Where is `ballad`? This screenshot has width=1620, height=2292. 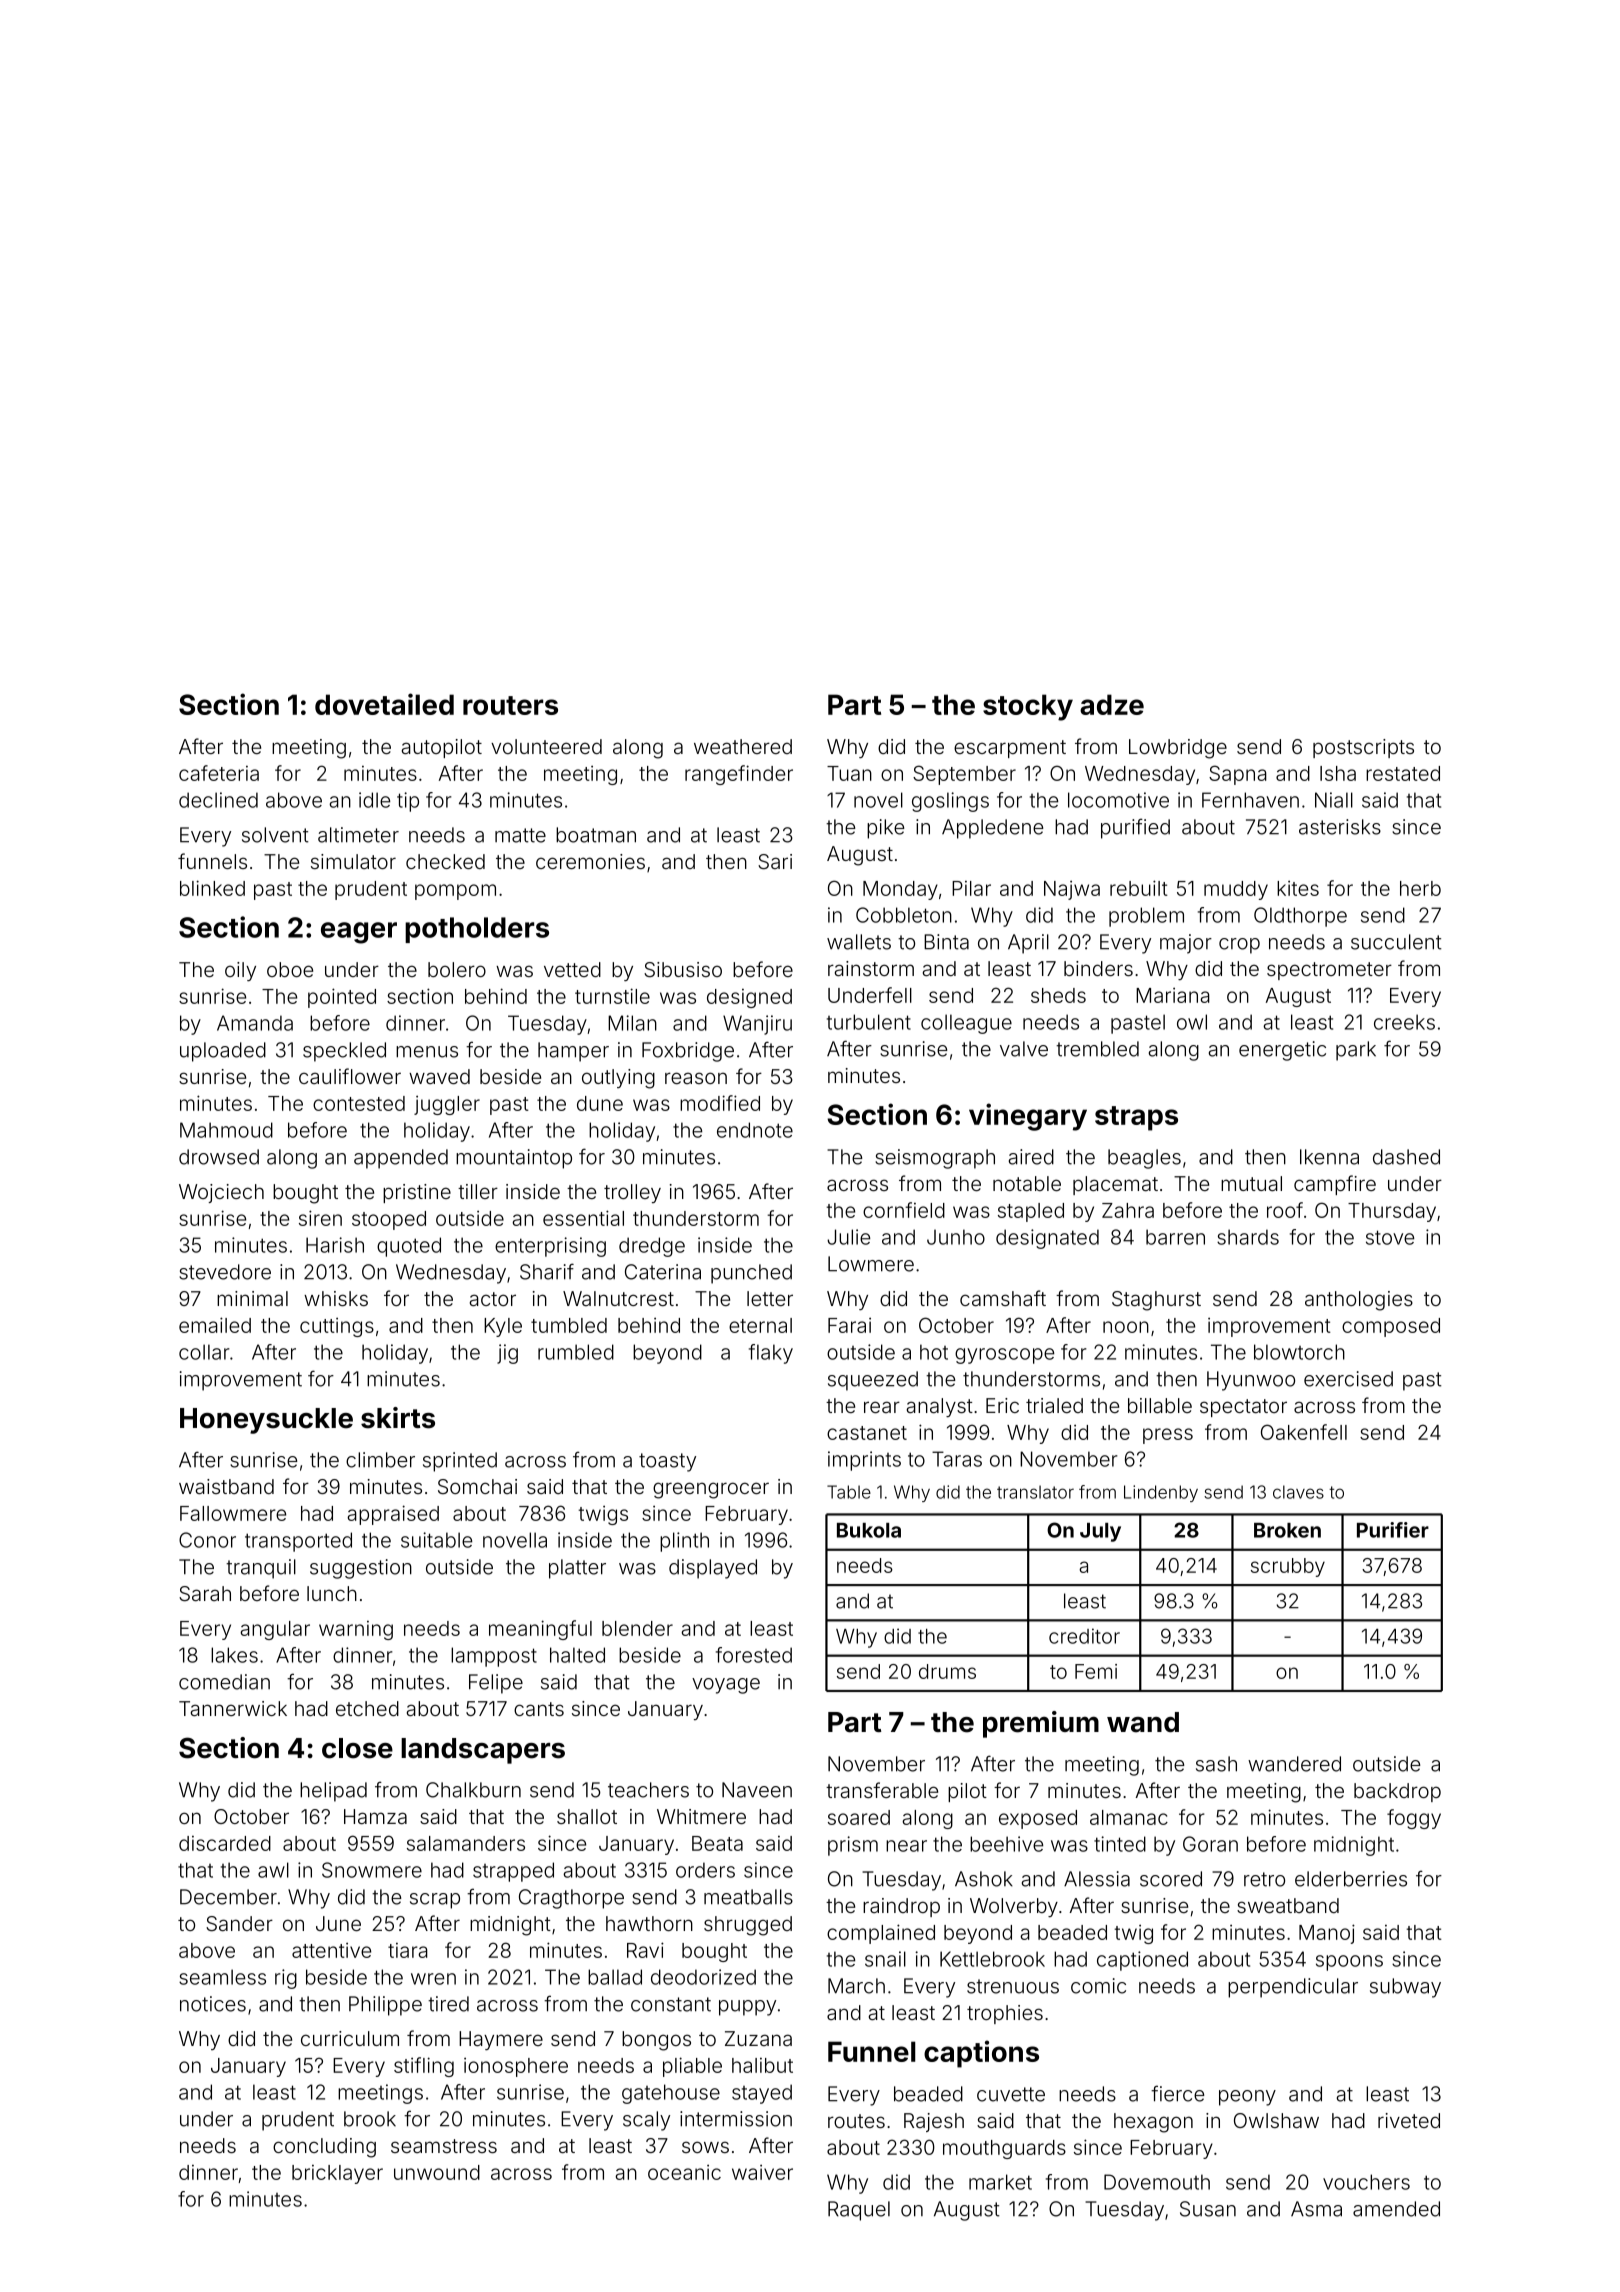 ballad is located at coordinates (615, 1977).
